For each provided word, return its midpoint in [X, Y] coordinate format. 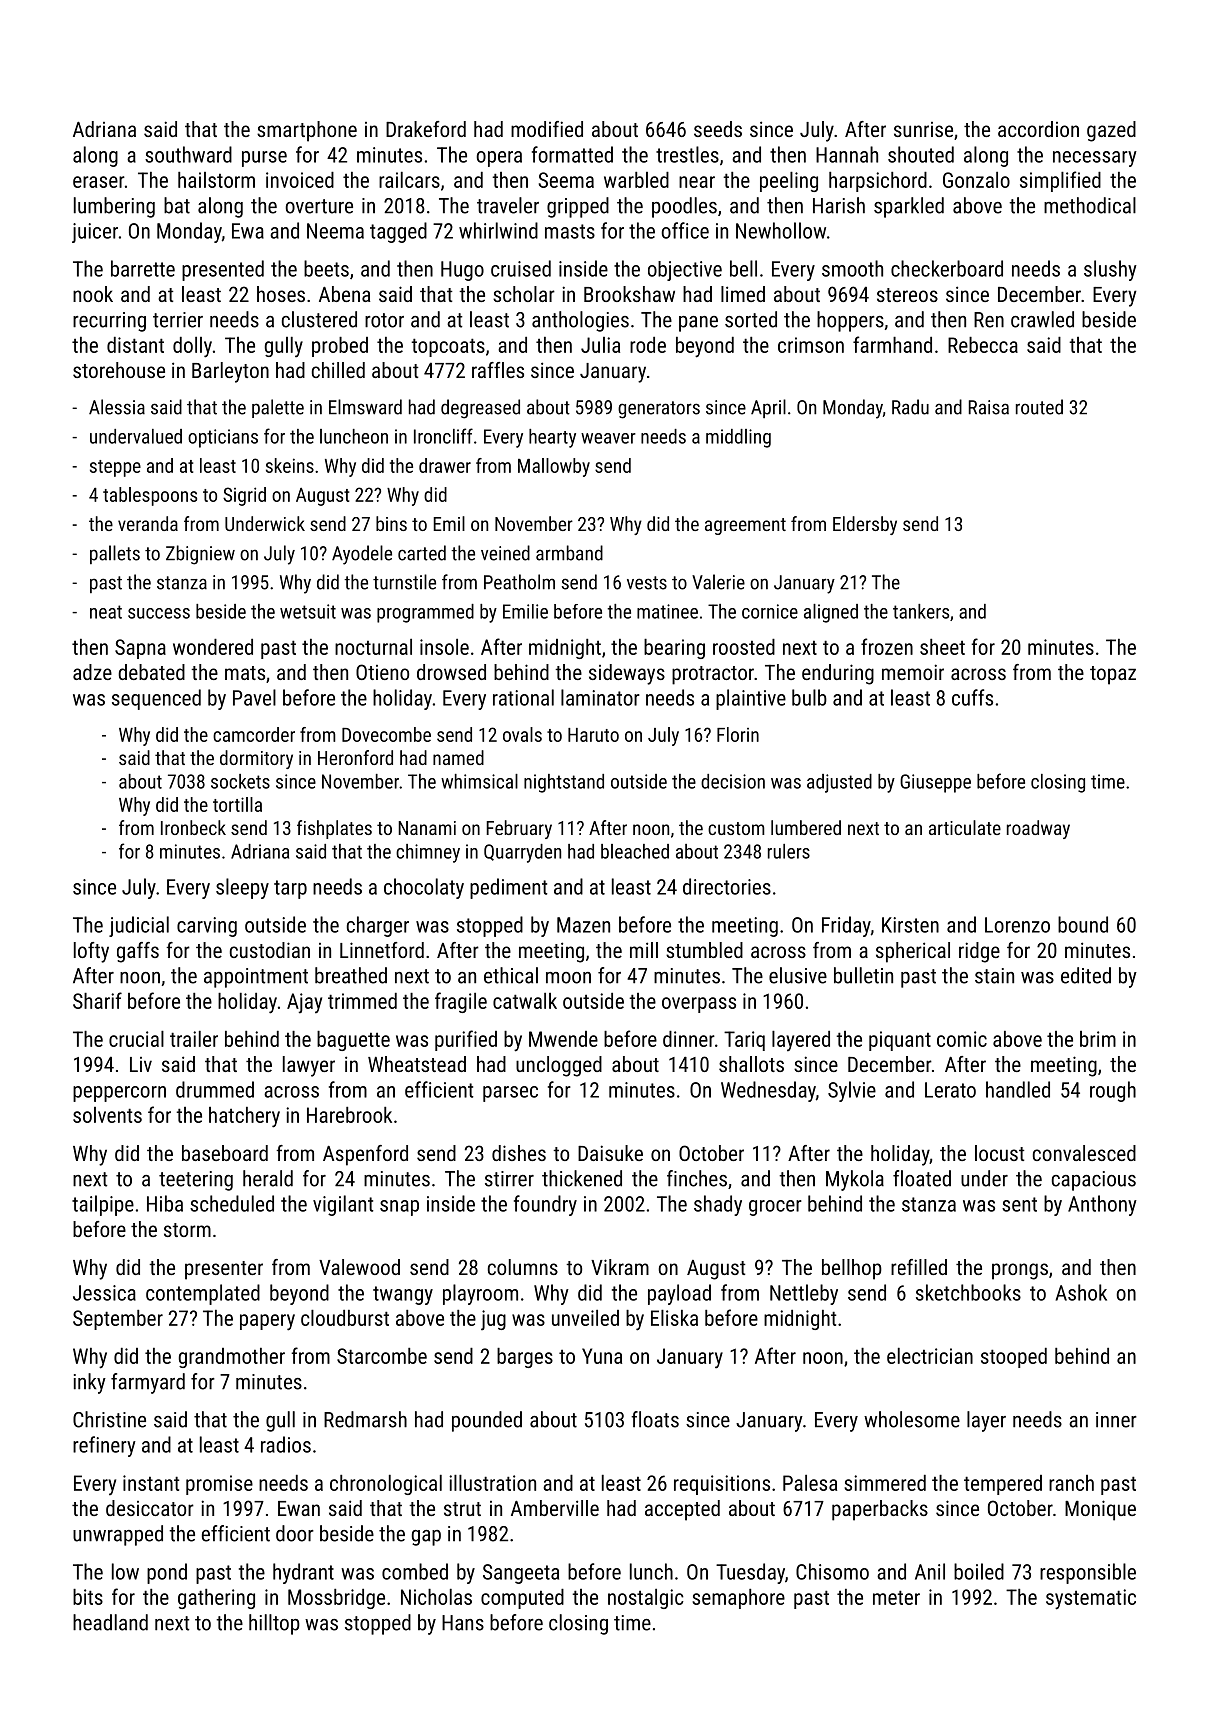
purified [466, 1040]
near [697, 182]
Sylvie [852, 1091]
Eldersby [865, 525]
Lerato [950, 1090]
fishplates [334, 829]
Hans [463, 1623]
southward [188, 154]
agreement [745, 526]
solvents [107, 1115]
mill [644, 950]
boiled [979, 1571]
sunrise [923, 129]
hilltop [274, 1624]
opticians [223, 438]
